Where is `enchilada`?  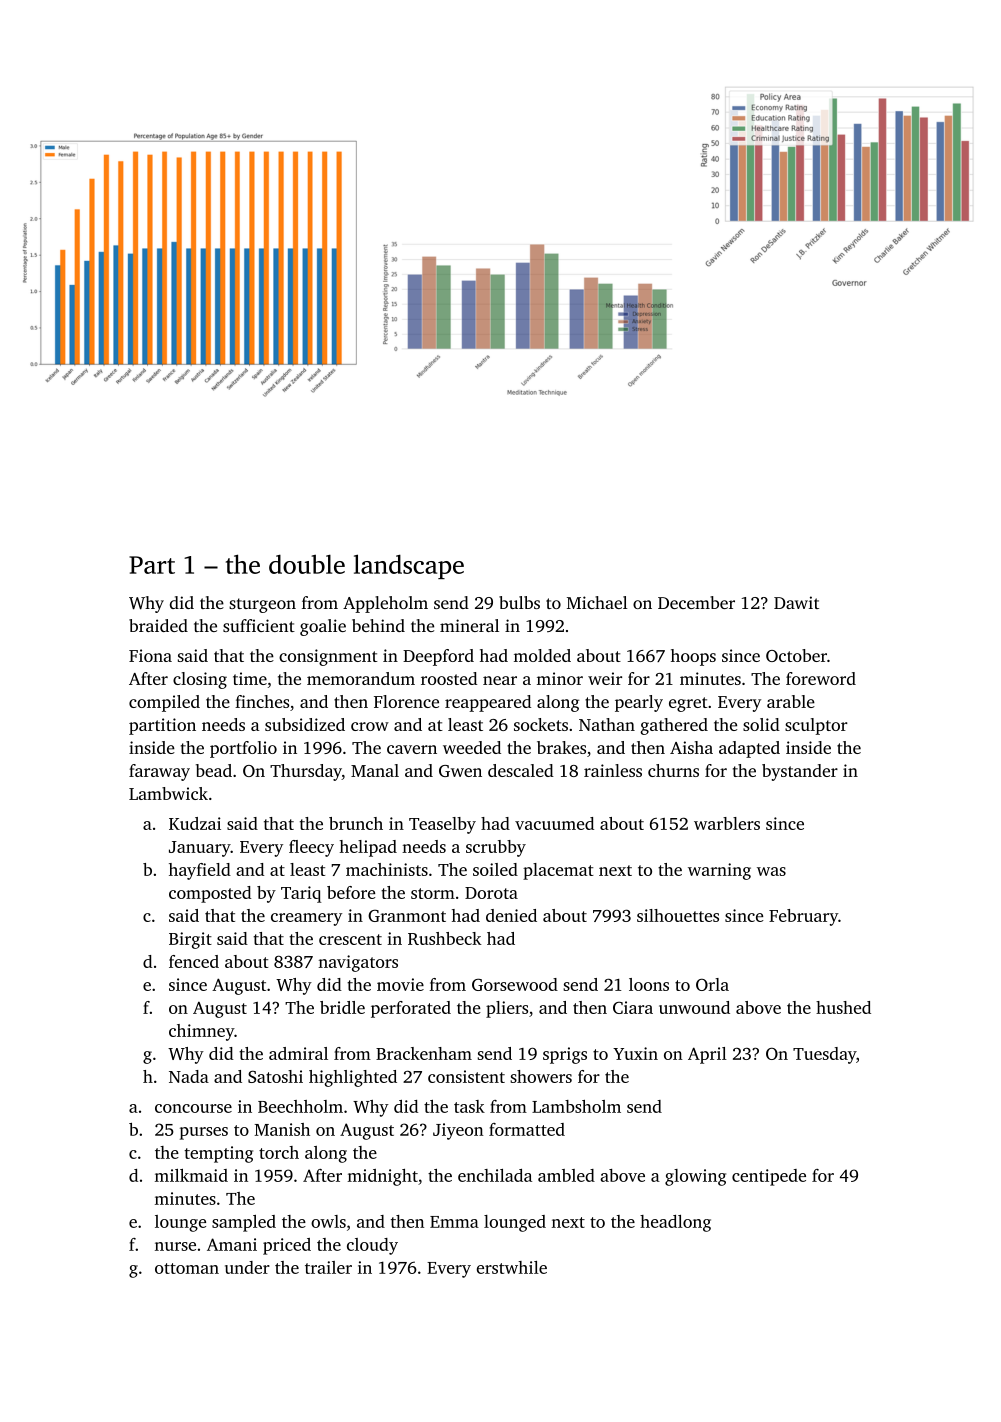
enchilada is located at coordinates (495, 1175).
